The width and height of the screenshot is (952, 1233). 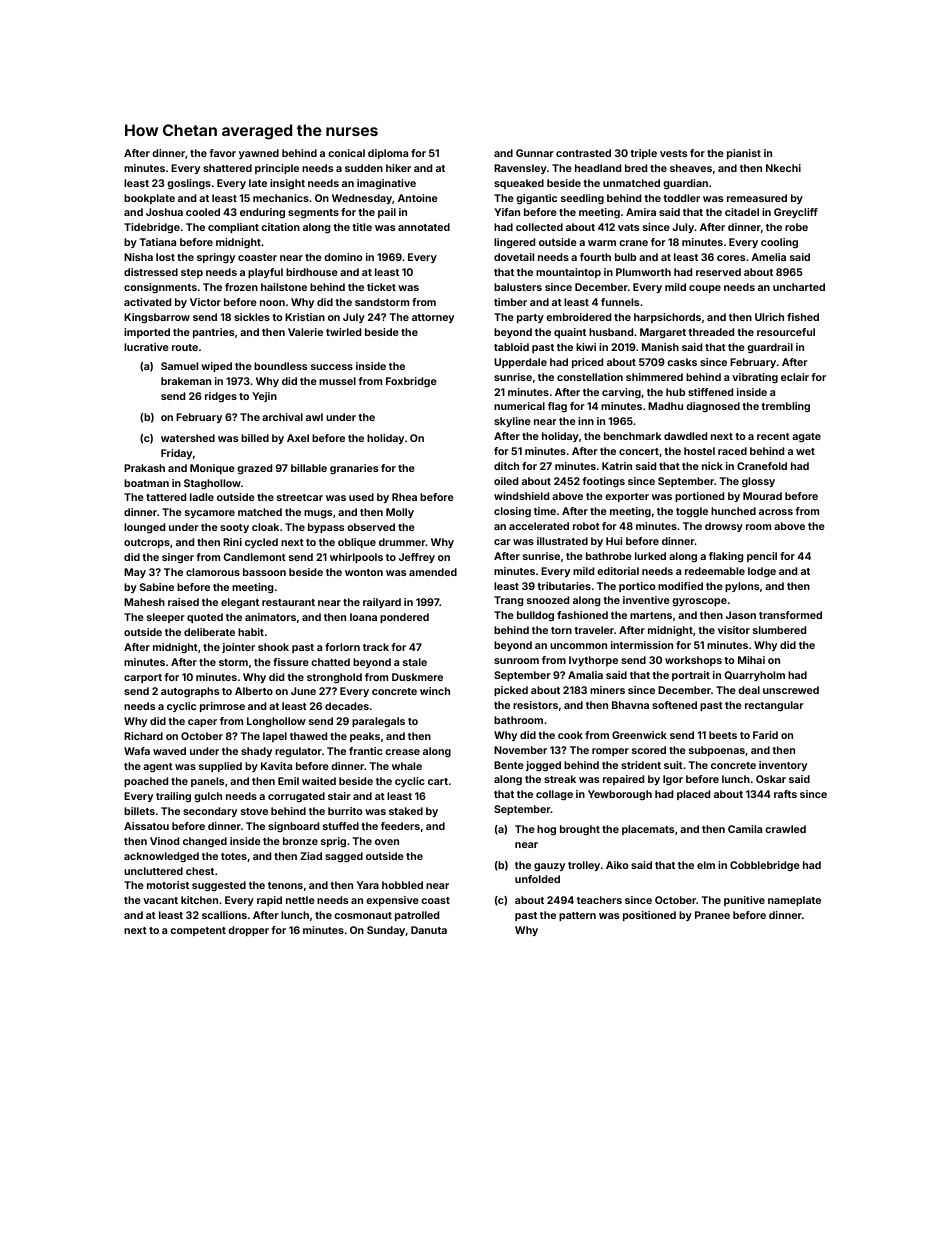 I want to click on guardian, so click(x=685, y=184).
